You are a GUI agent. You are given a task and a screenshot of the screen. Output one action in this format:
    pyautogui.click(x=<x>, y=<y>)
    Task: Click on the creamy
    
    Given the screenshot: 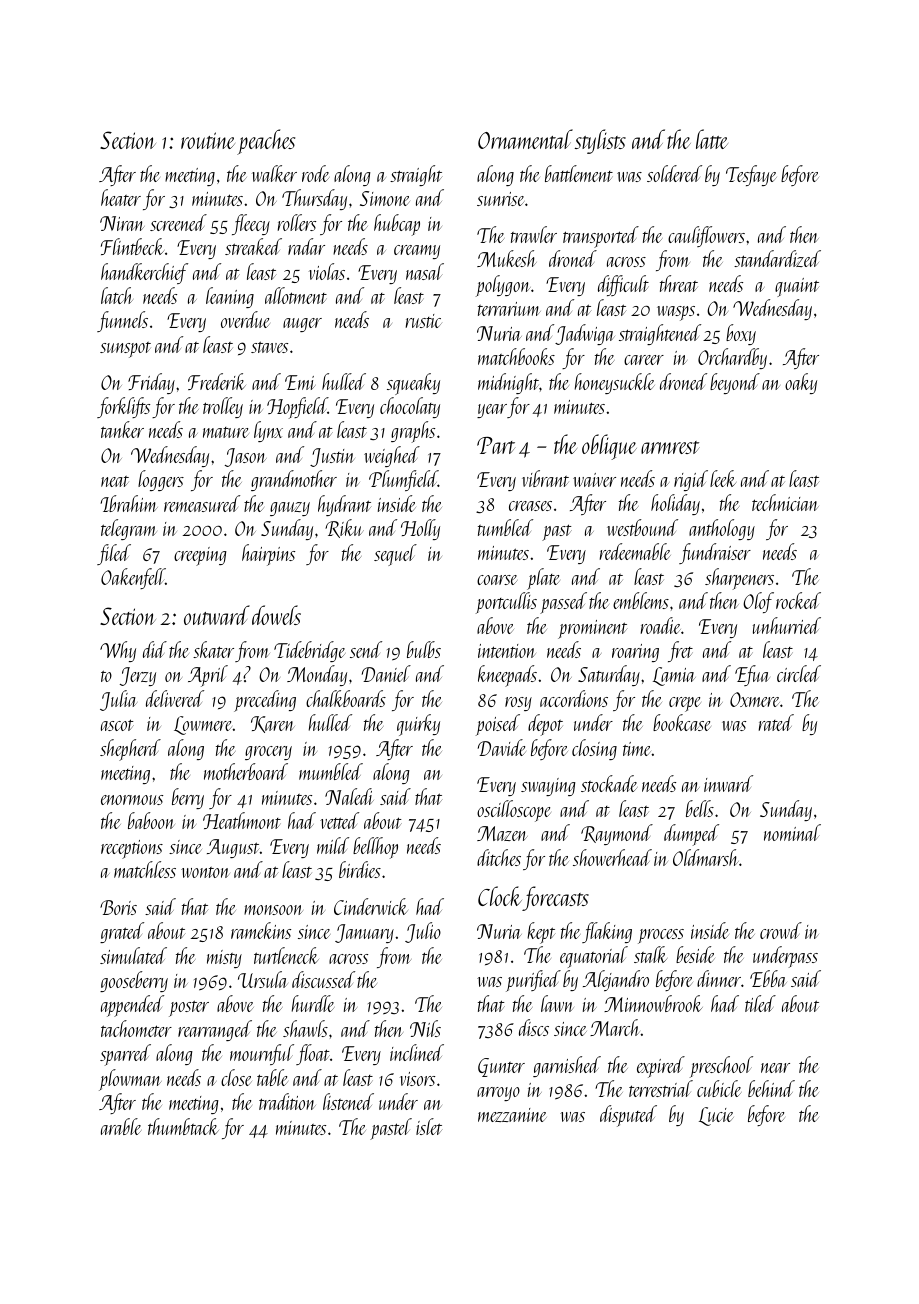 What is the action you would take?
    pyautogui.click(x=417, y=252)
